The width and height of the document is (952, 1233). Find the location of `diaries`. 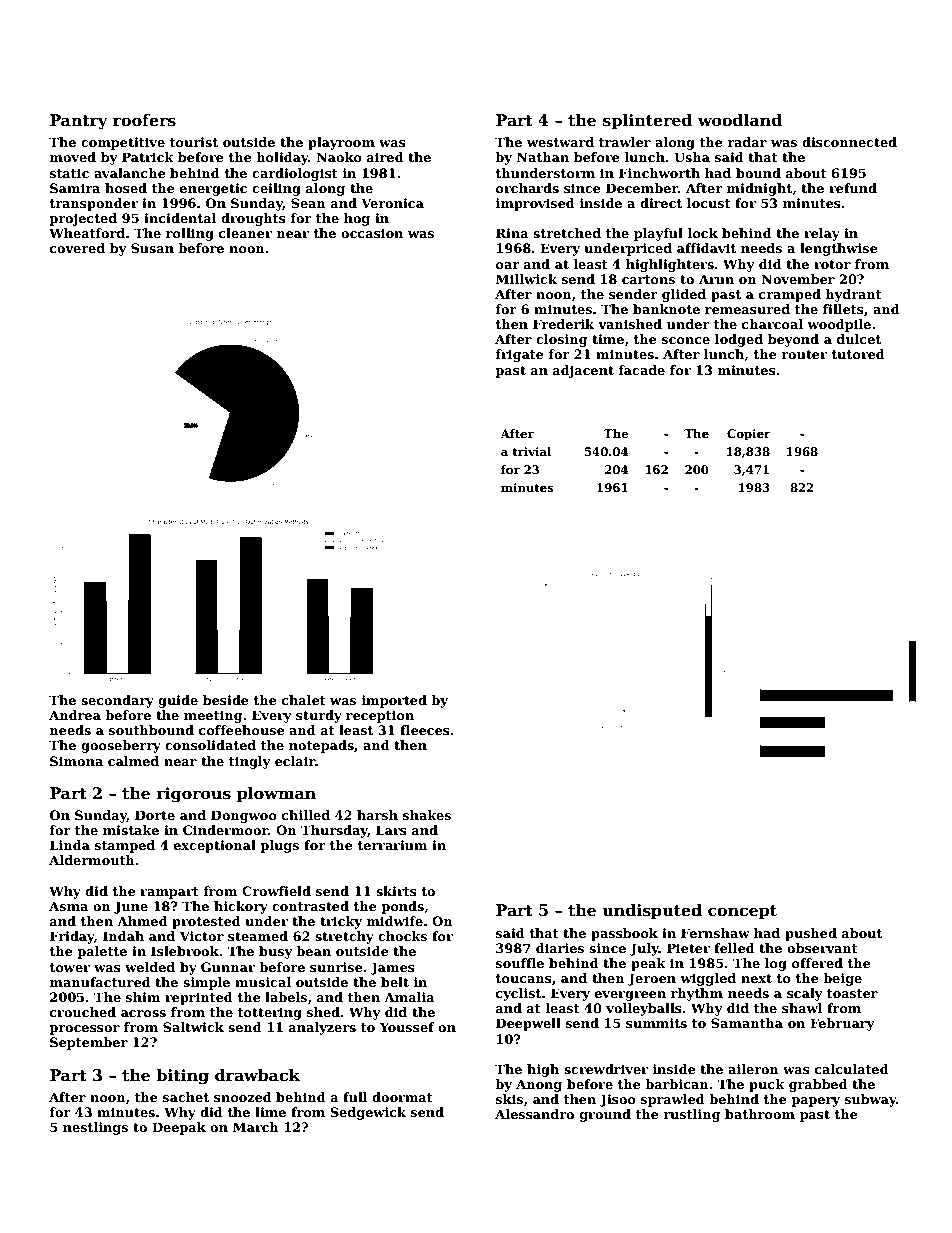

diaries is located at coordinates (560, 948).
